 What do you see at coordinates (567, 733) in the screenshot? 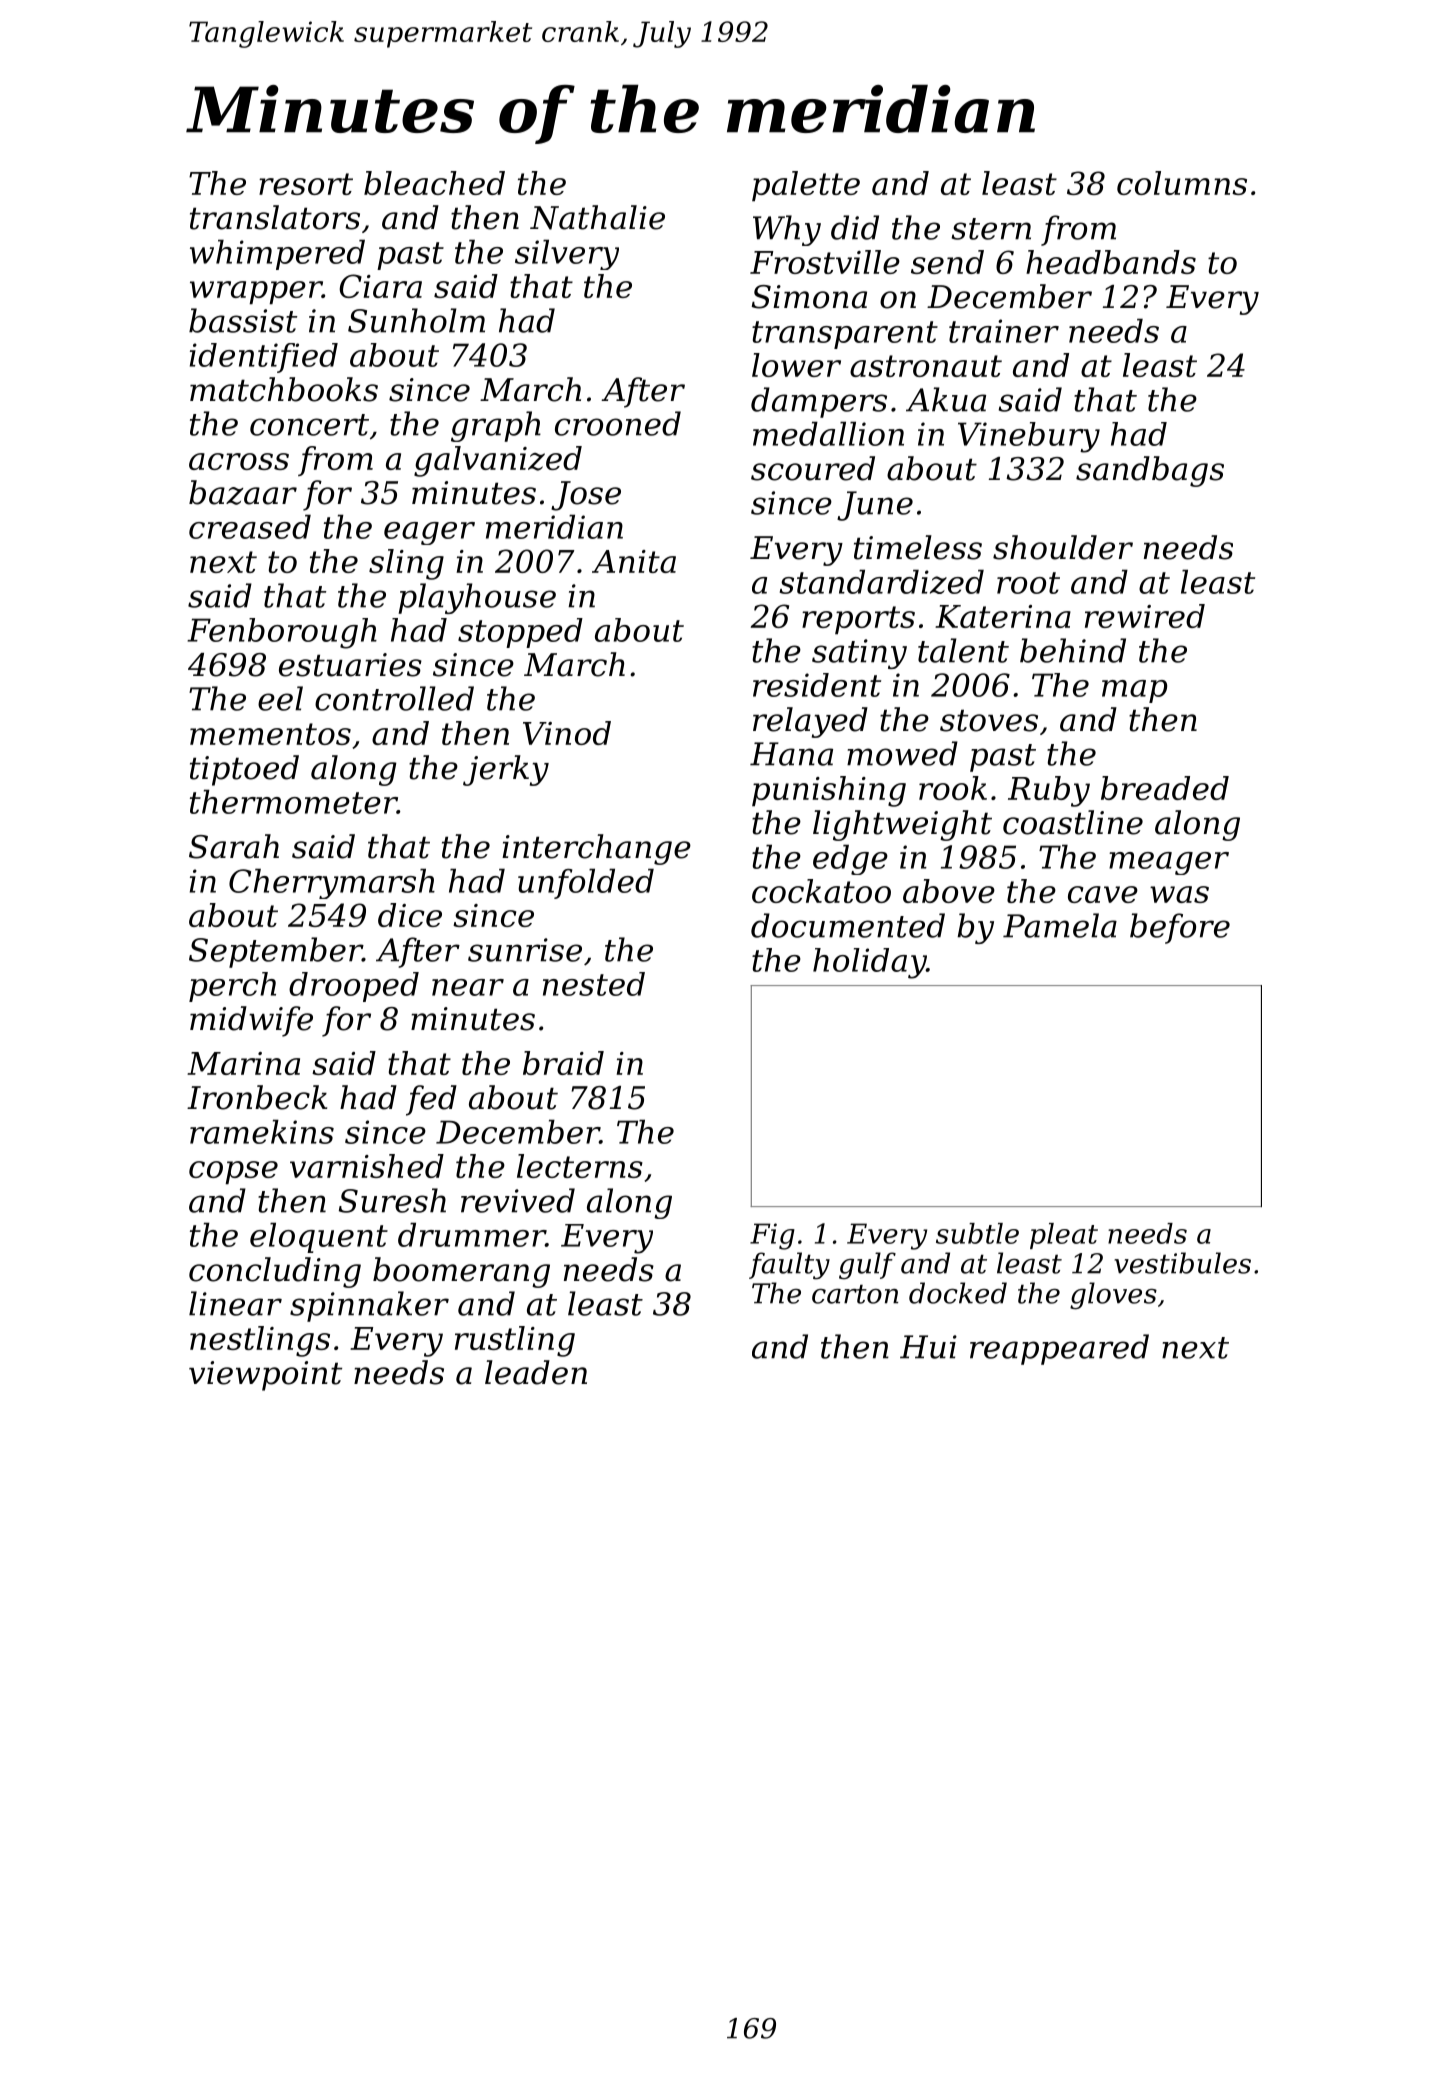
I see `Vinod` at bounding box center [567, 733].
